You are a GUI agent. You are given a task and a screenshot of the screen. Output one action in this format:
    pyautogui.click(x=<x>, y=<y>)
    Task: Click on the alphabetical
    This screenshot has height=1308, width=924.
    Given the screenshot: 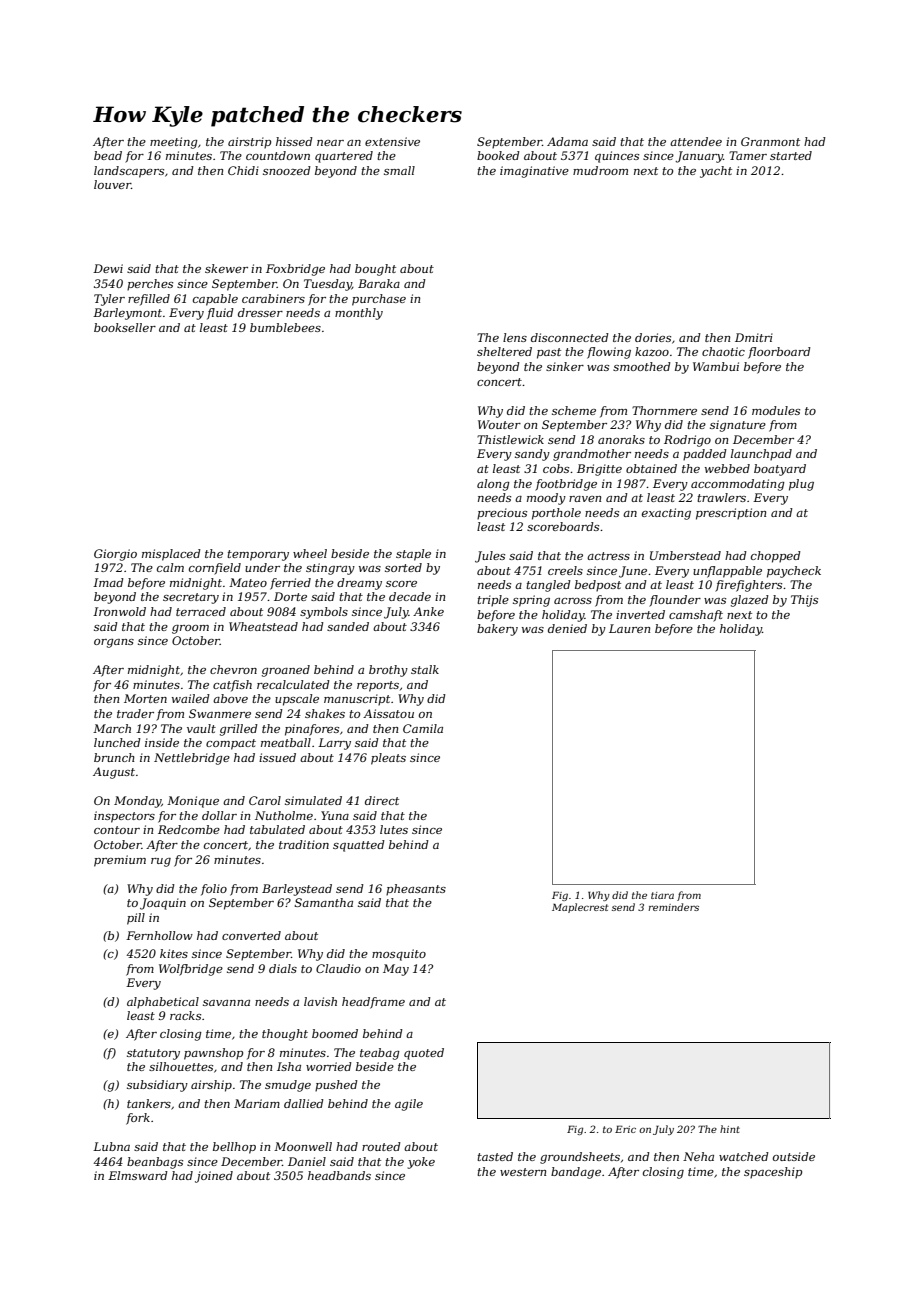 What is the action you would take?
    pyautogui.click(x=163, y=1003)
